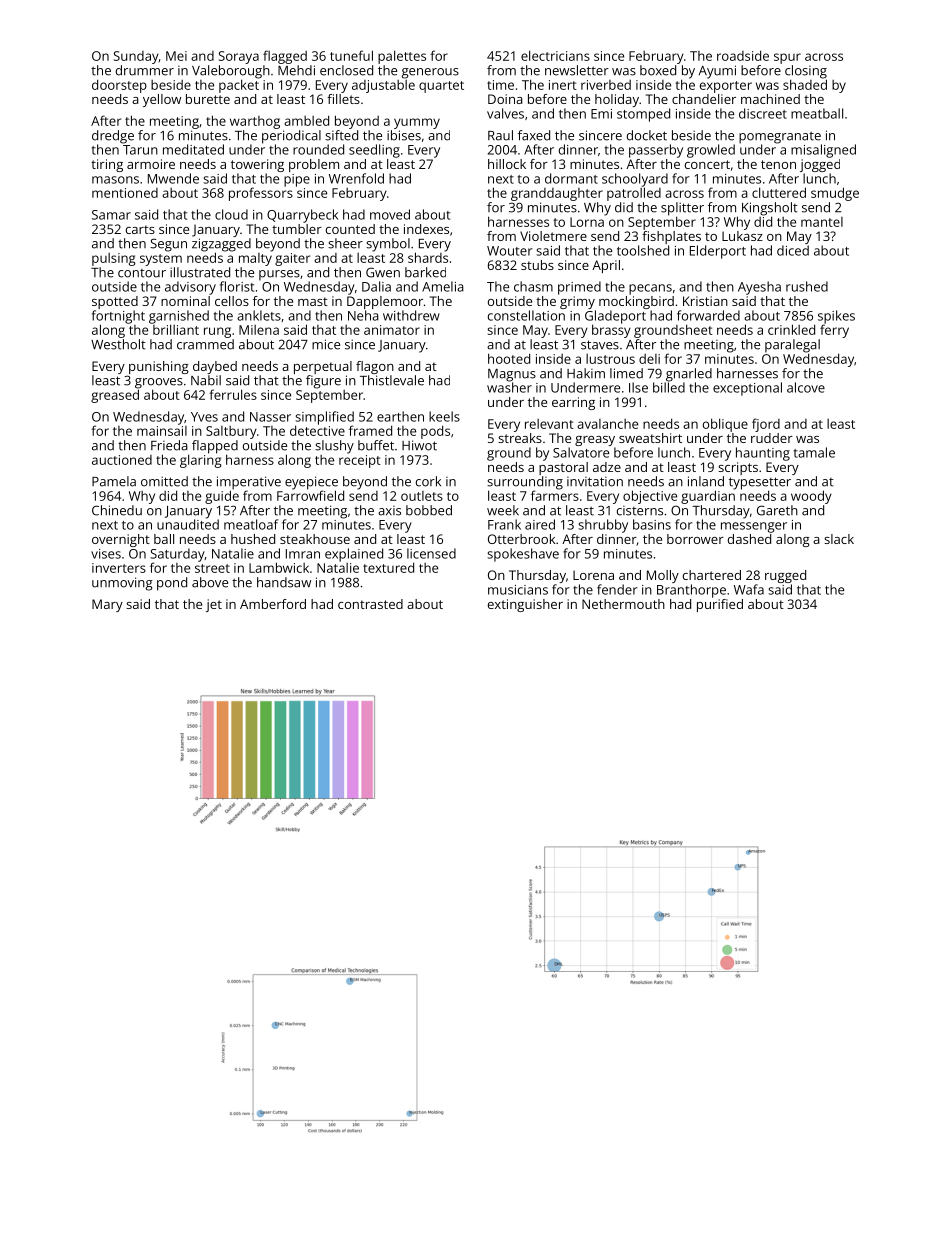 Image resolution: width=952 pixels, height=1233 pixels. Describe the element at coordinates (107, 605) in the document. I see `Mary` at that location.
